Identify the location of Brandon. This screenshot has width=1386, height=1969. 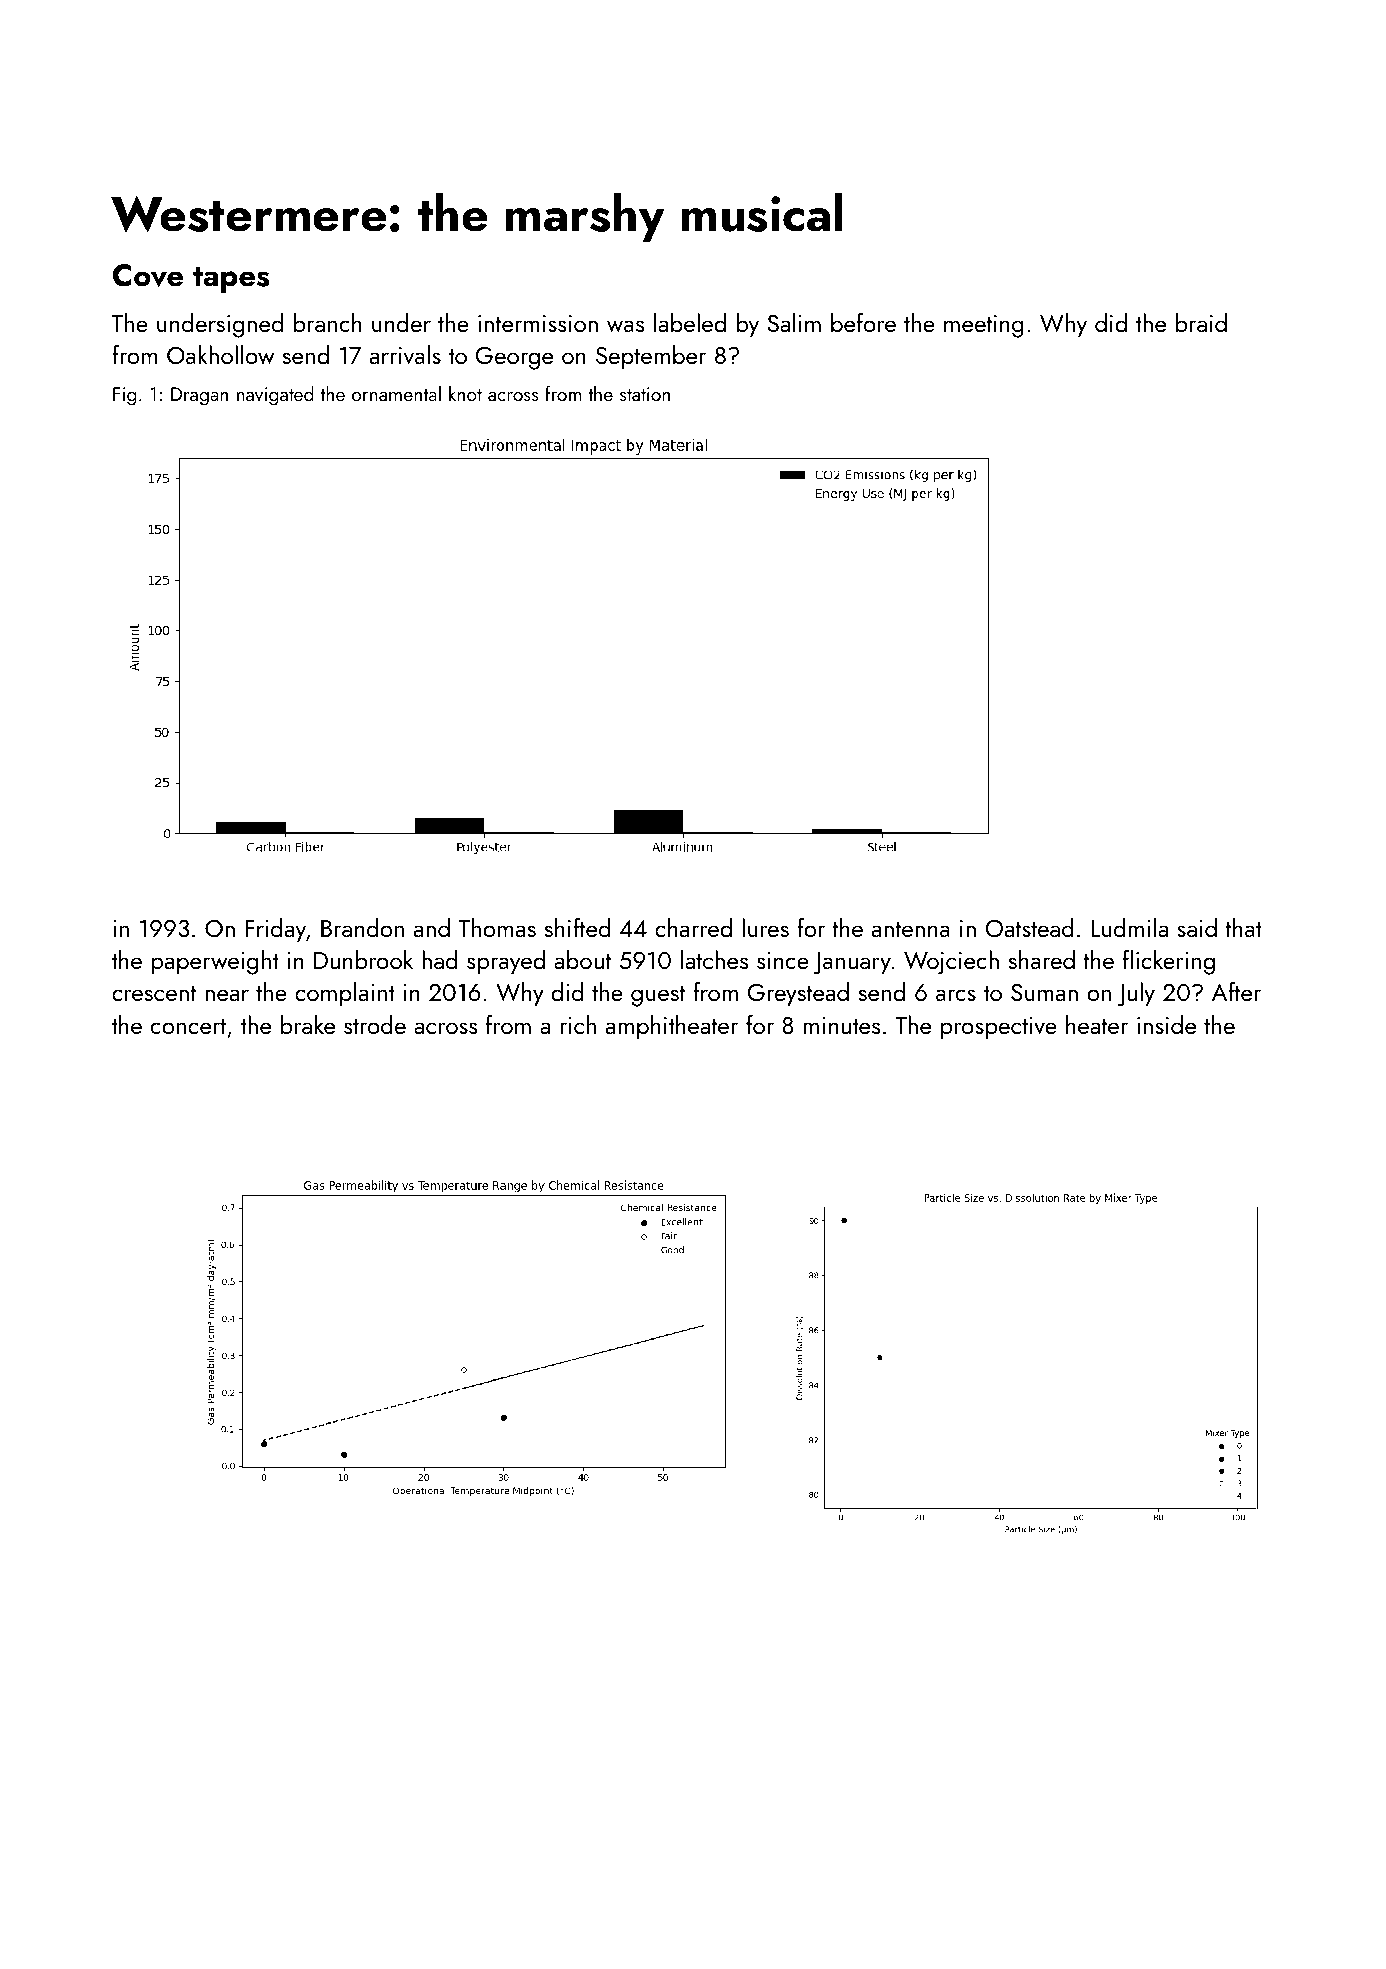
(362, 927).
